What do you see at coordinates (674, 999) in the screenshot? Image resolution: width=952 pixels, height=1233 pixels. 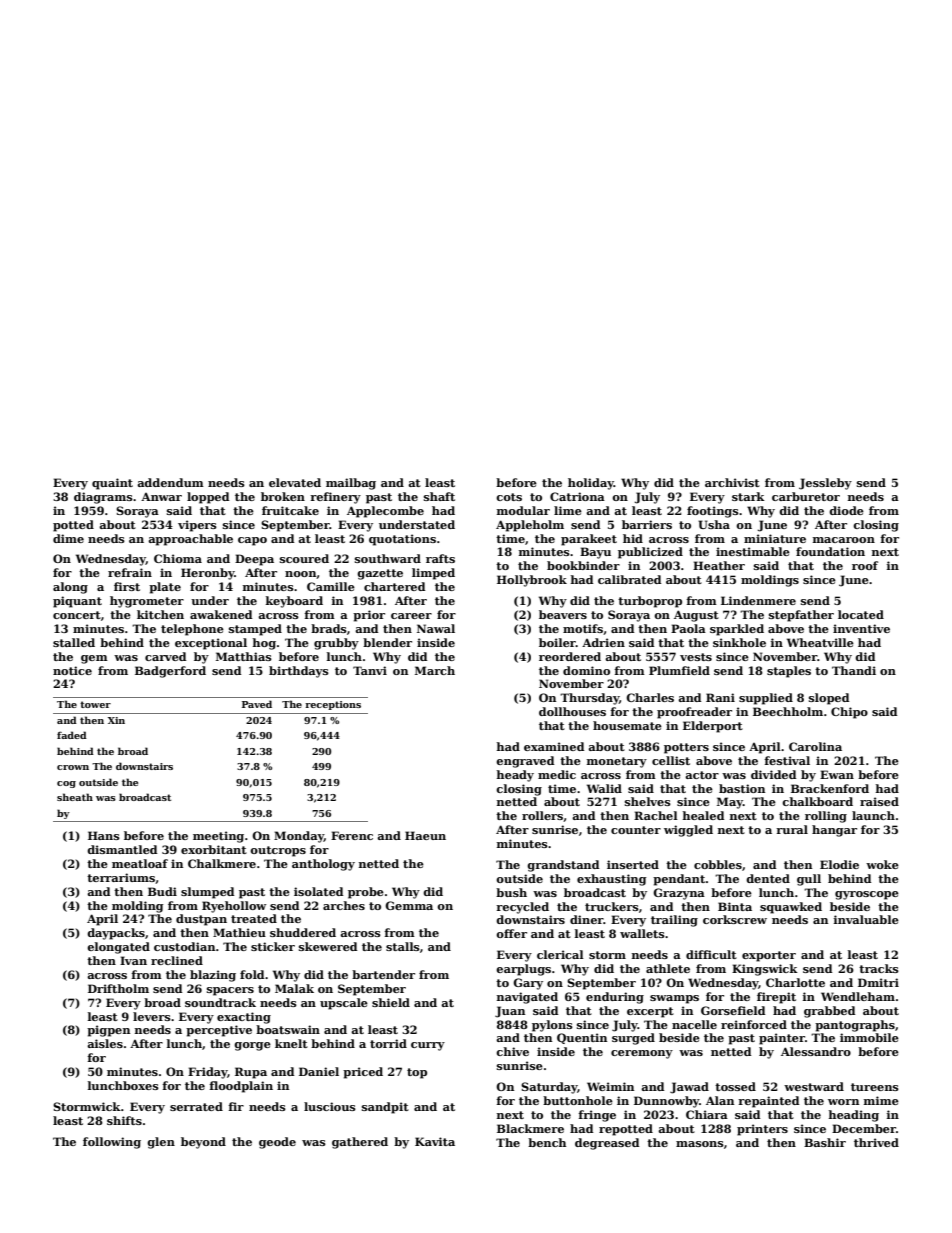 I see `swamps` at bounding box center [674, 999].
